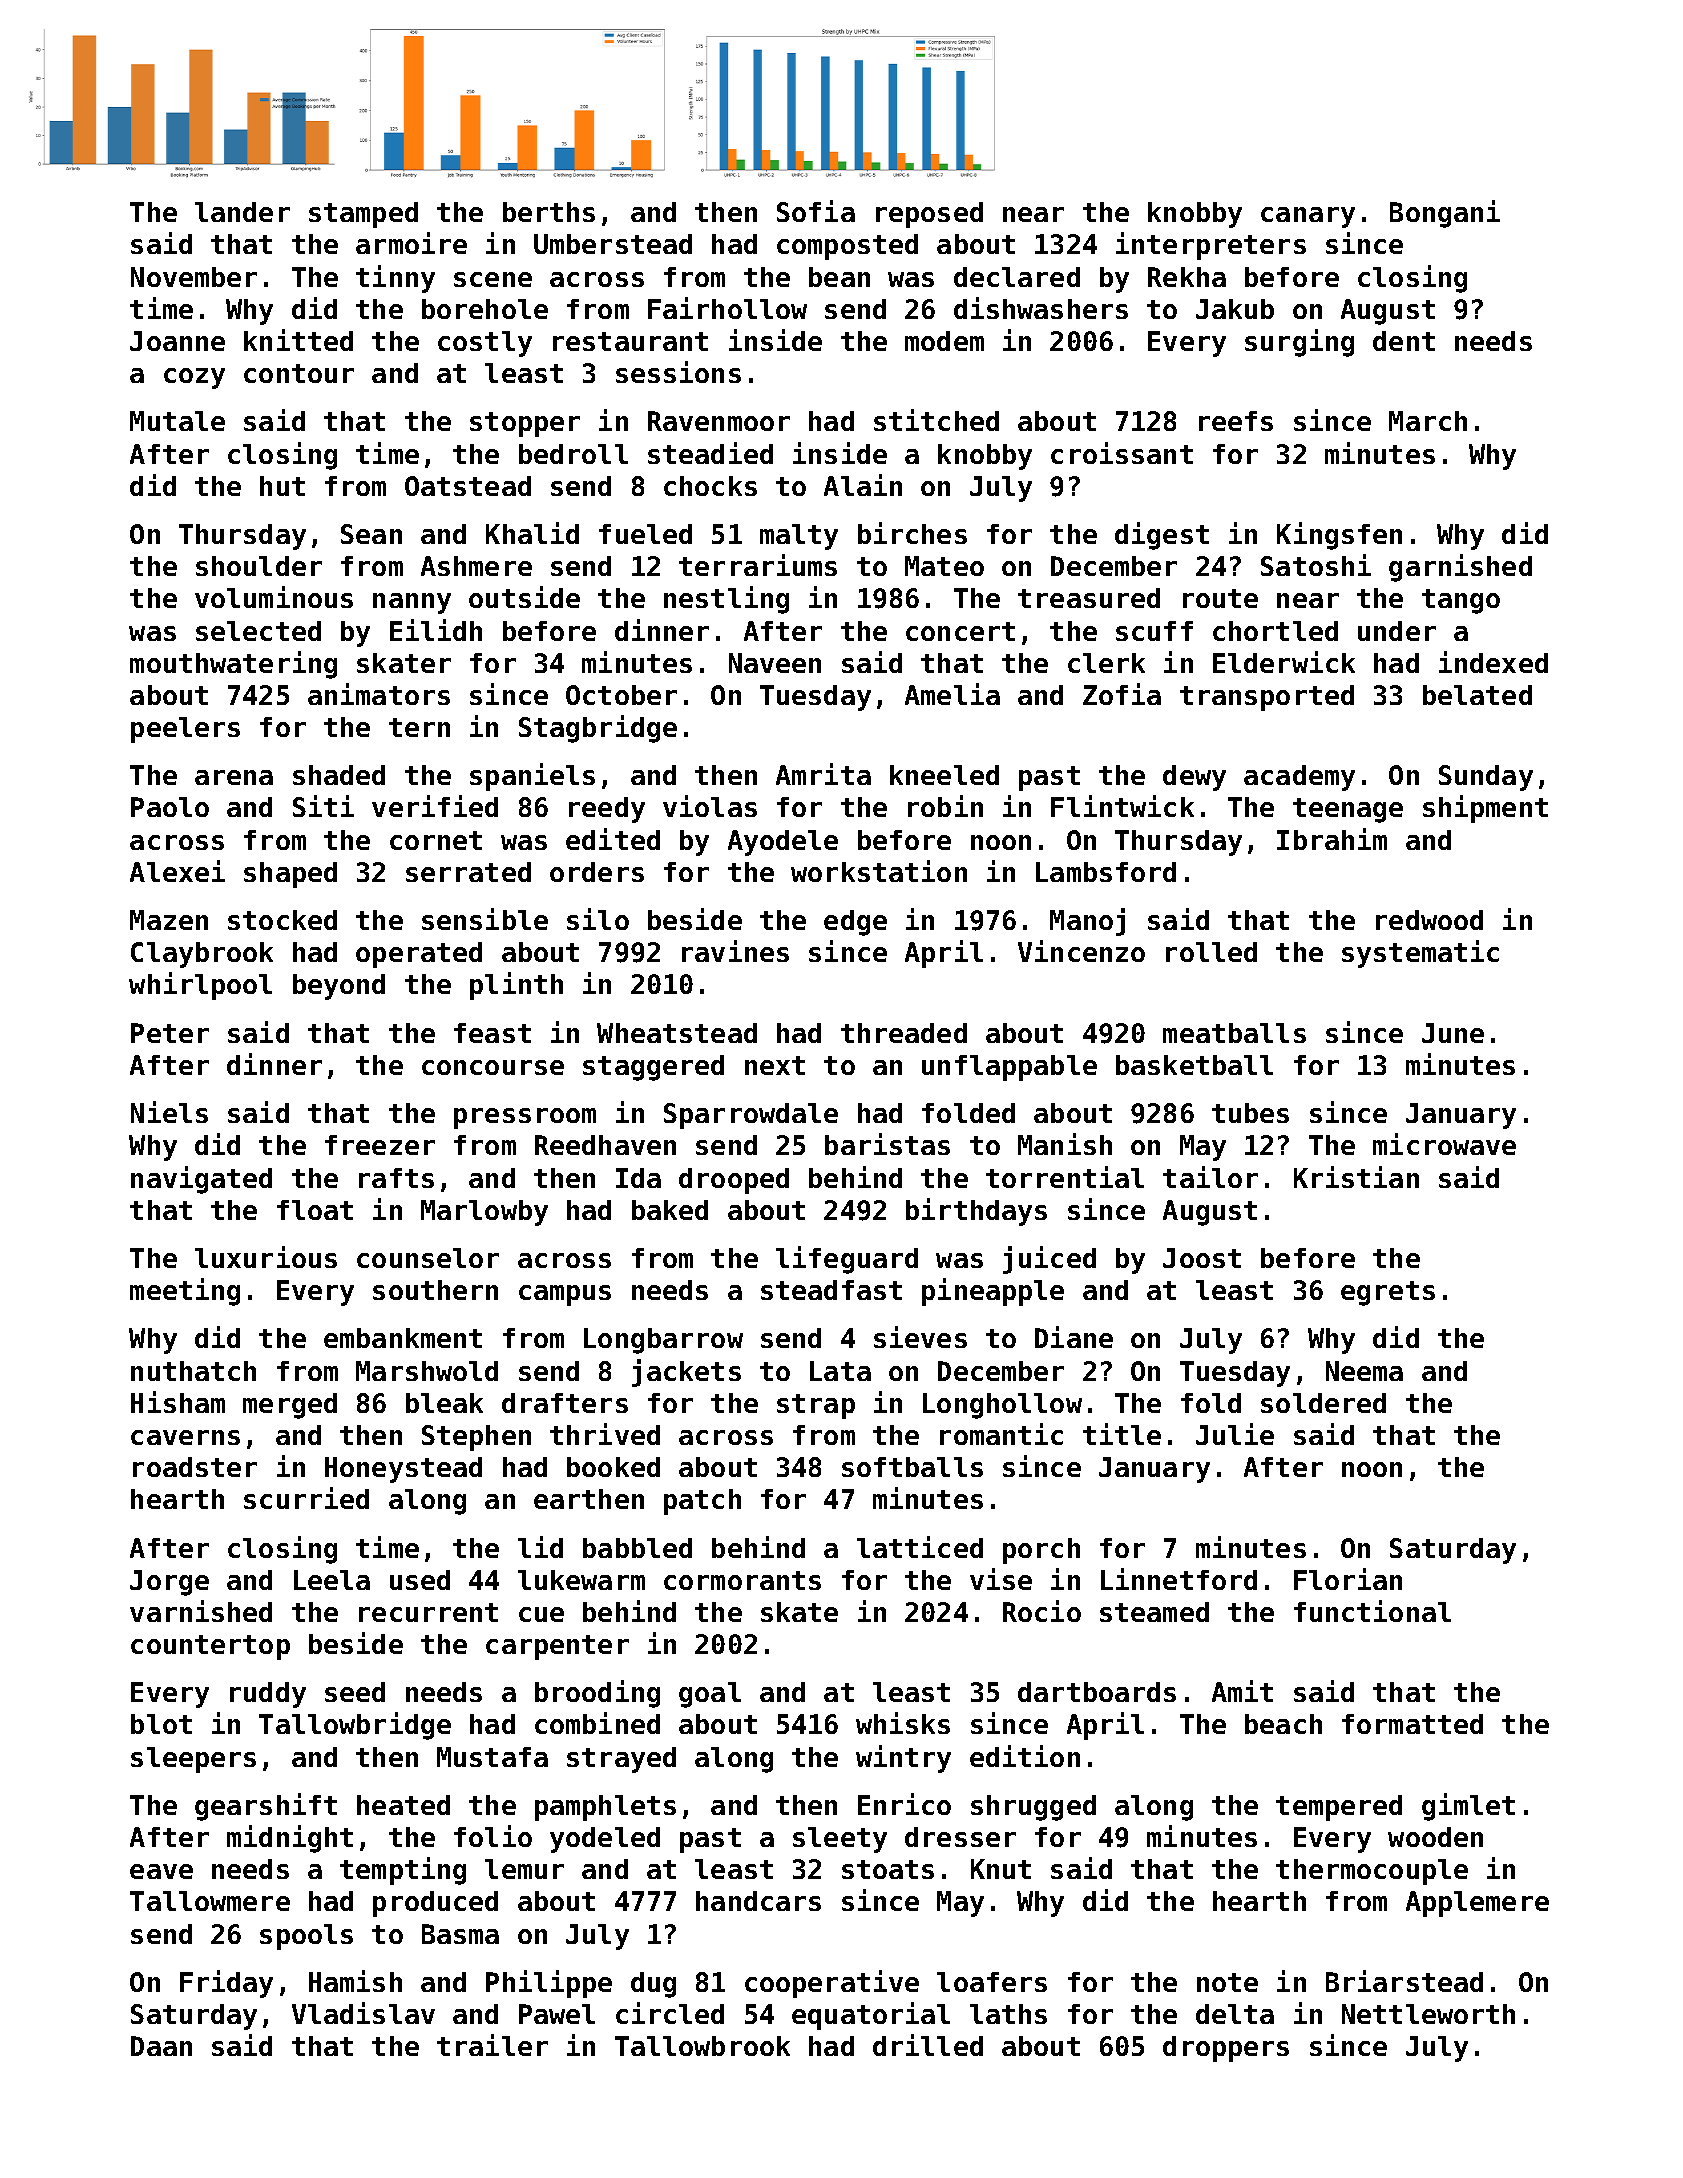  I want to click on steadfast, so click(831, 1290).
